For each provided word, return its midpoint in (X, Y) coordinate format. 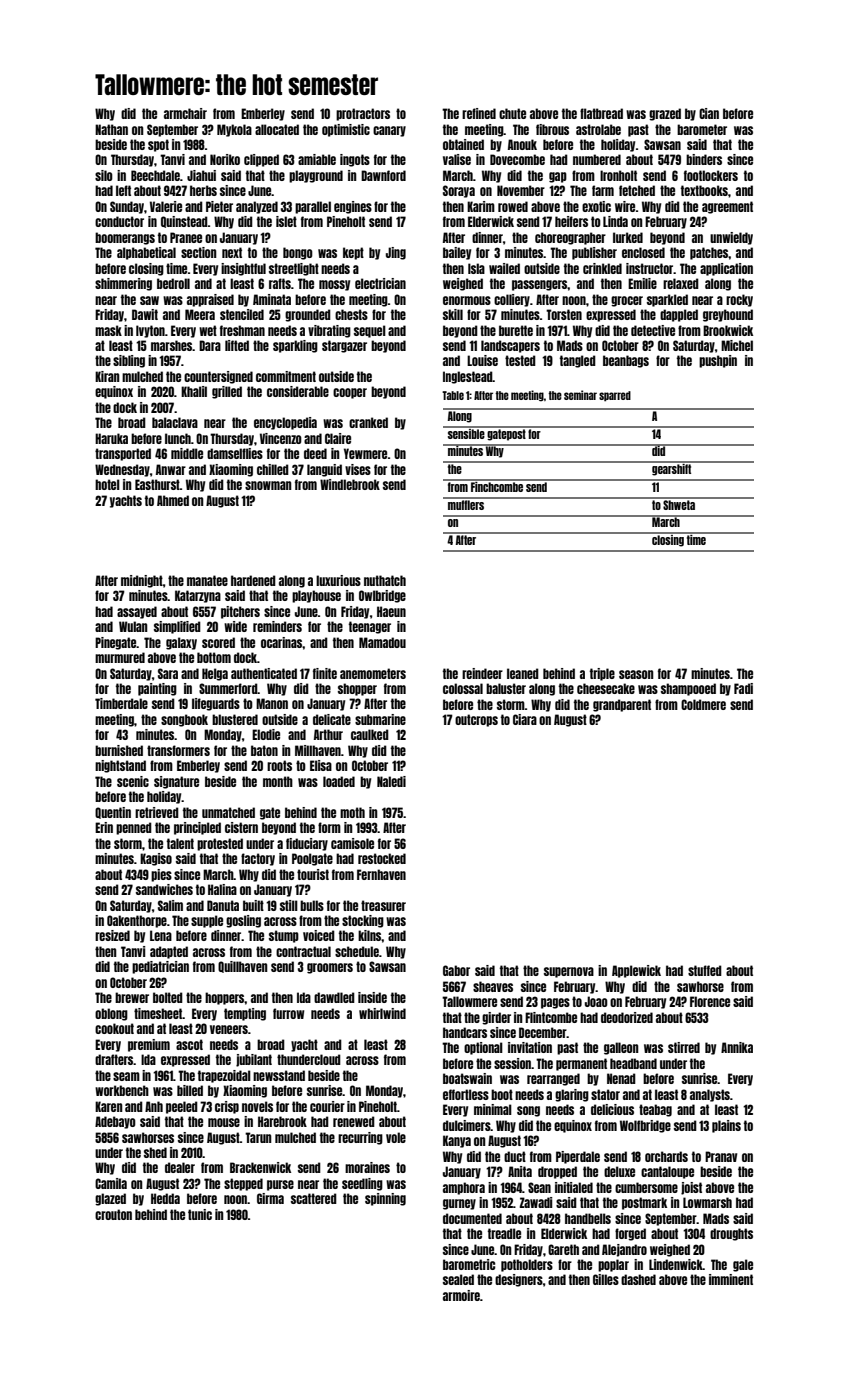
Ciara (525, 719)
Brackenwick (260, 1167)
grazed (665, 114)
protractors (363, 114)
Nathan (111, 129)
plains (726, 1126)
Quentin (113, 813)
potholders (527, 1265)
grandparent (622, 705)
